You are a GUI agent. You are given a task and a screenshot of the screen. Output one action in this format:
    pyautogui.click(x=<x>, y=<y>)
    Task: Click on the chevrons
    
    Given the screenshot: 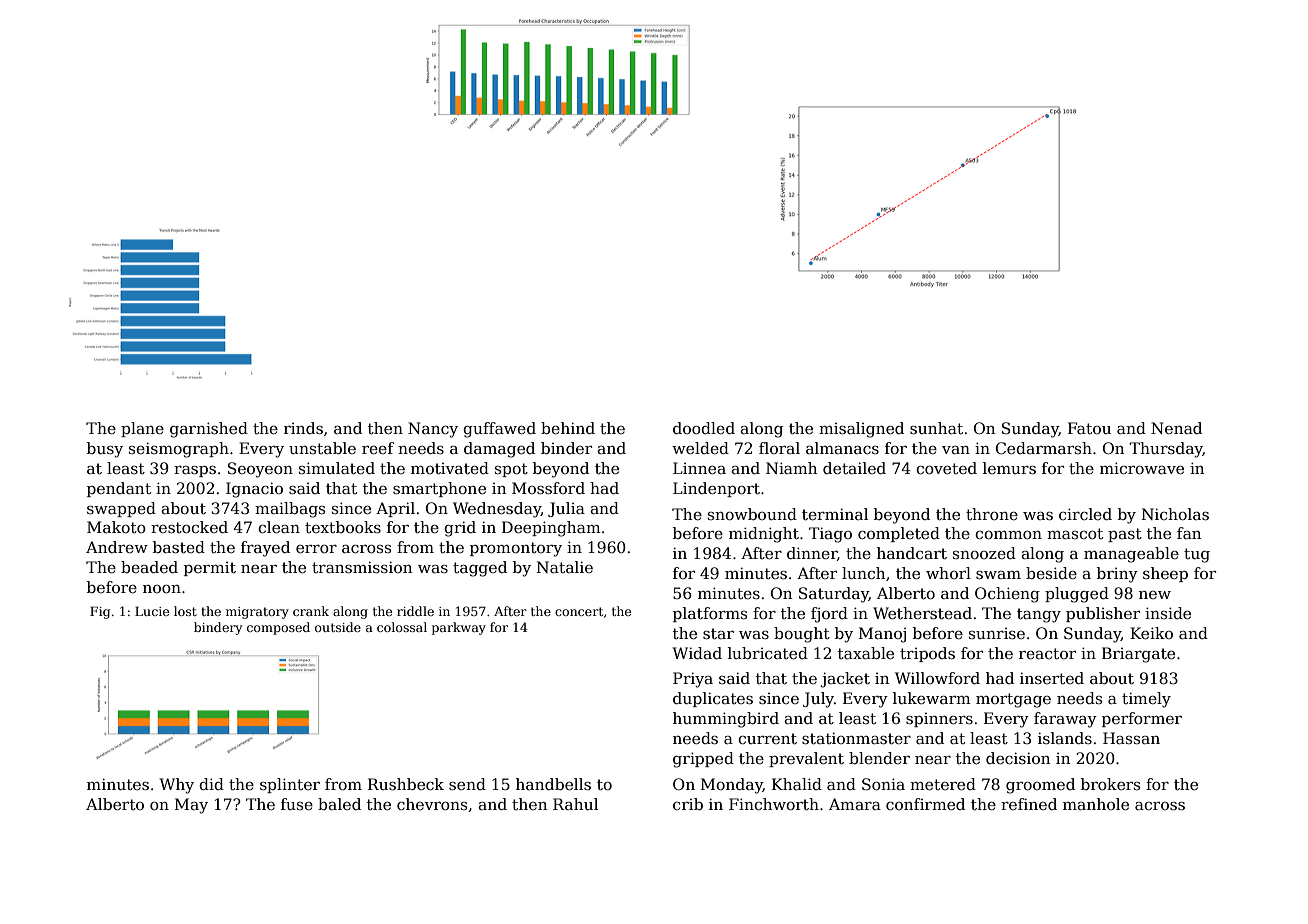 What is the action you would take?
    pyautogui.click(x=432, y=804)
